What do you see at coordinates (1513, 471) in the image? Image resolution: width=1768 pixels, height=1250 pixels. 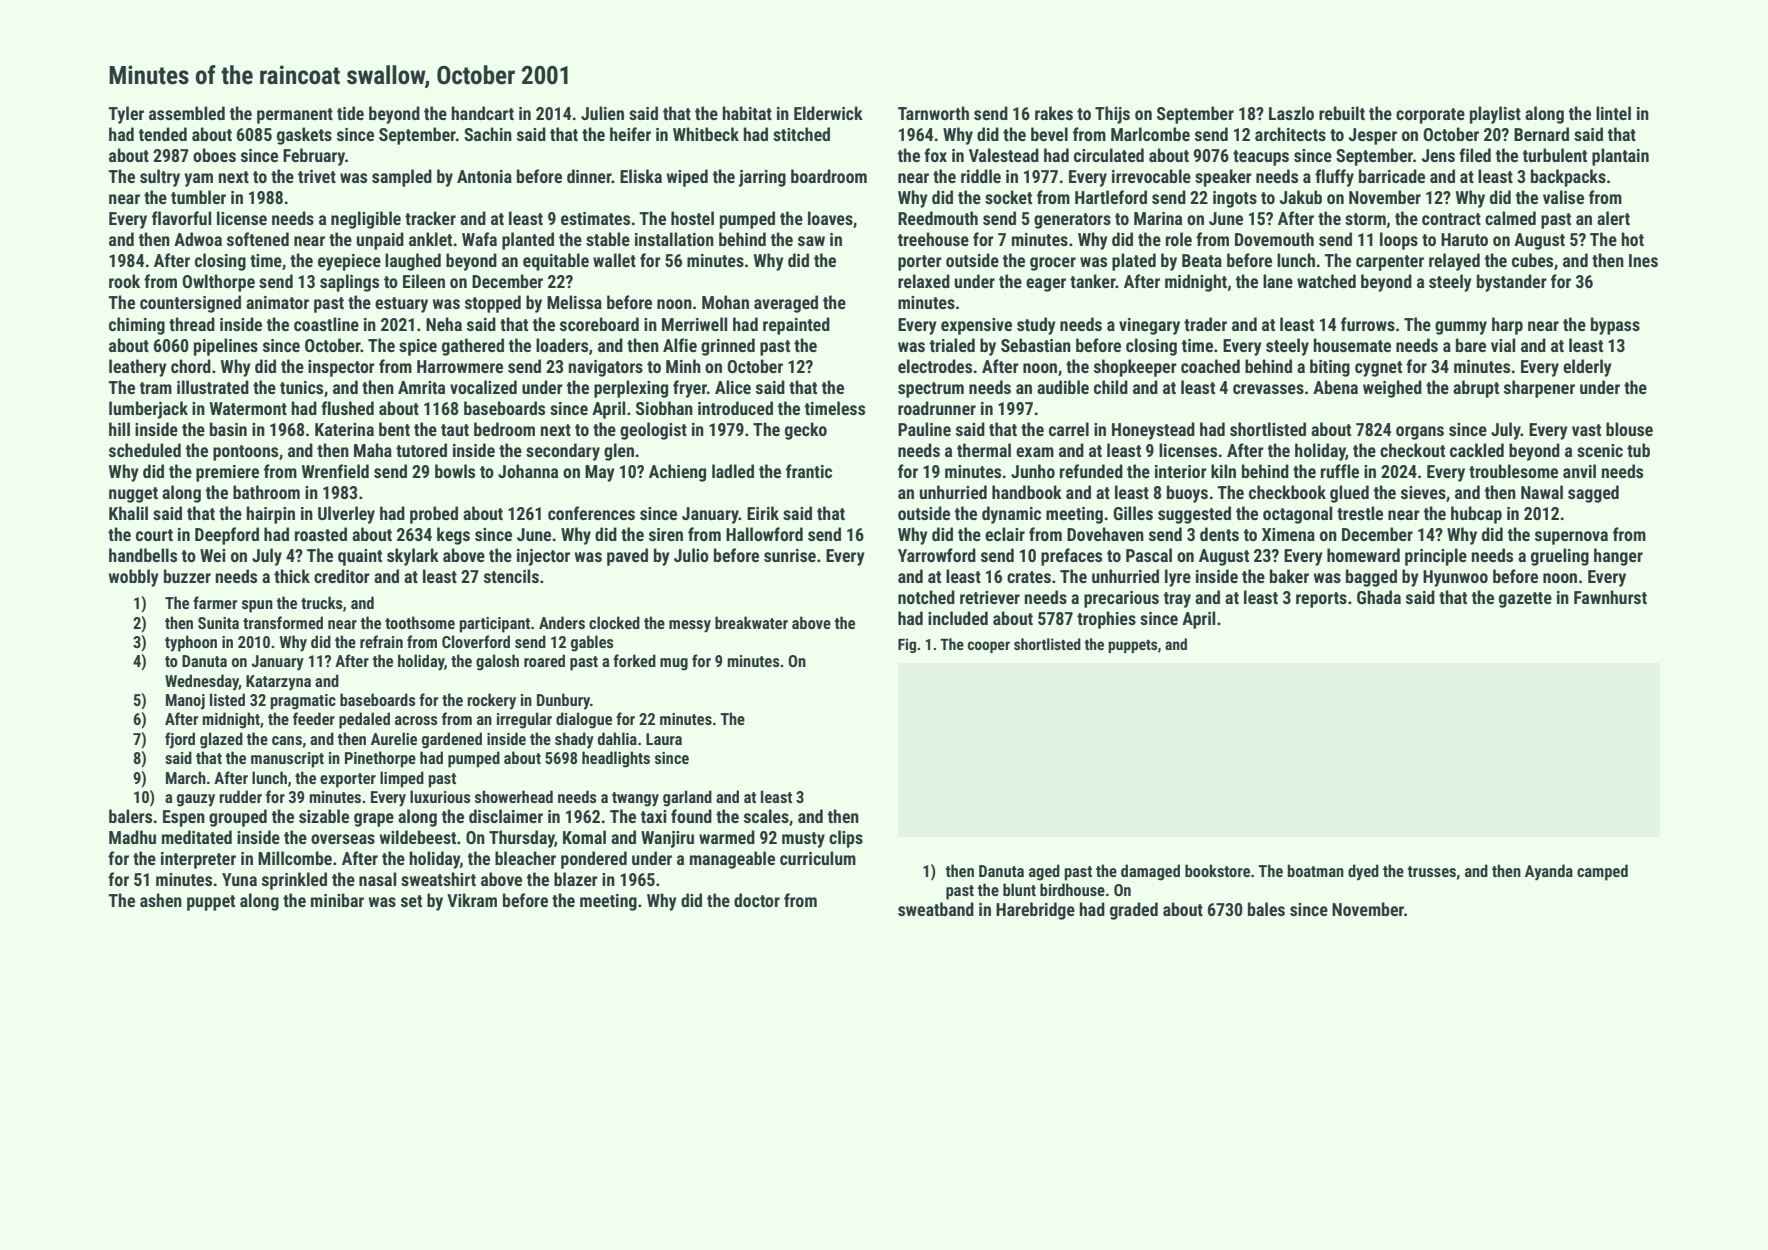 I see `troublesome` at bounding box center [1513, 471].
